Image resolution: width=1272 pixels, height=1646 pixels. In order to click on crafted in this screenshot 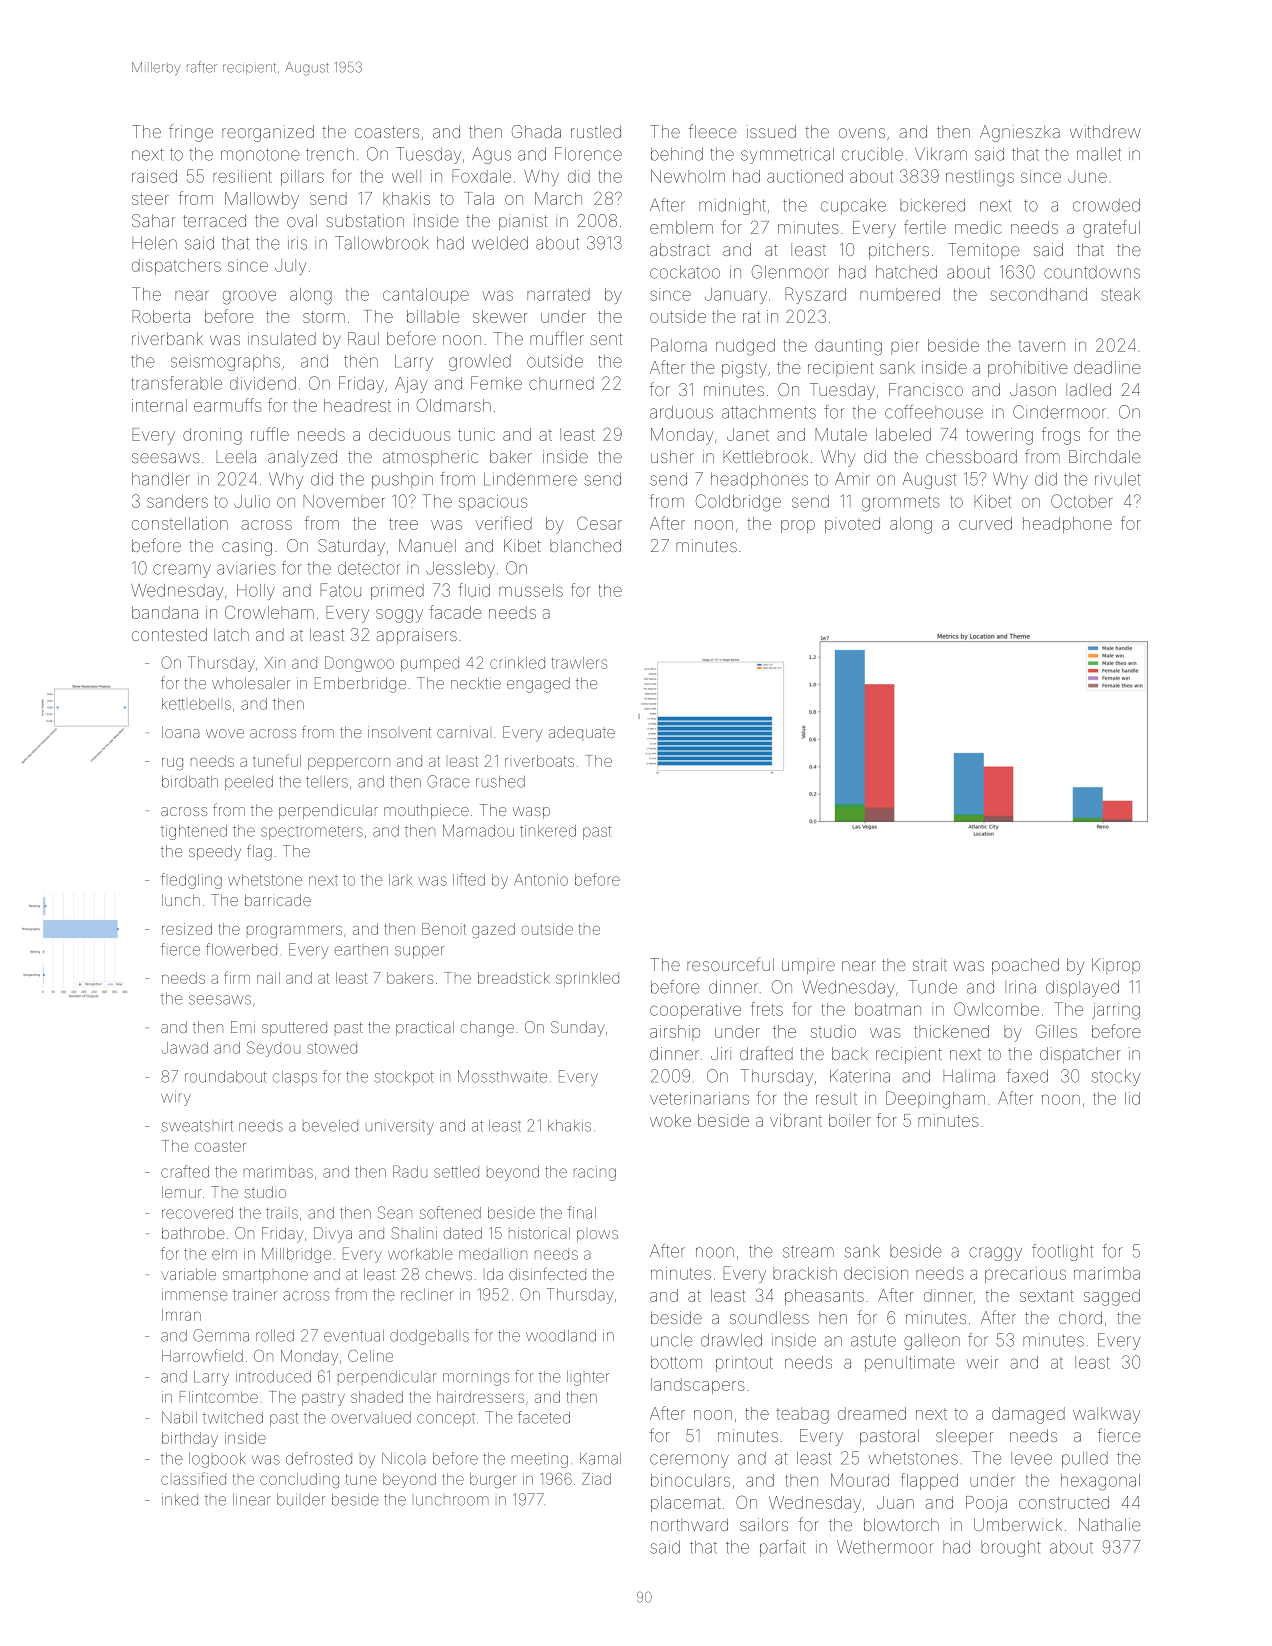, I will do `click(185, 1171)`.
